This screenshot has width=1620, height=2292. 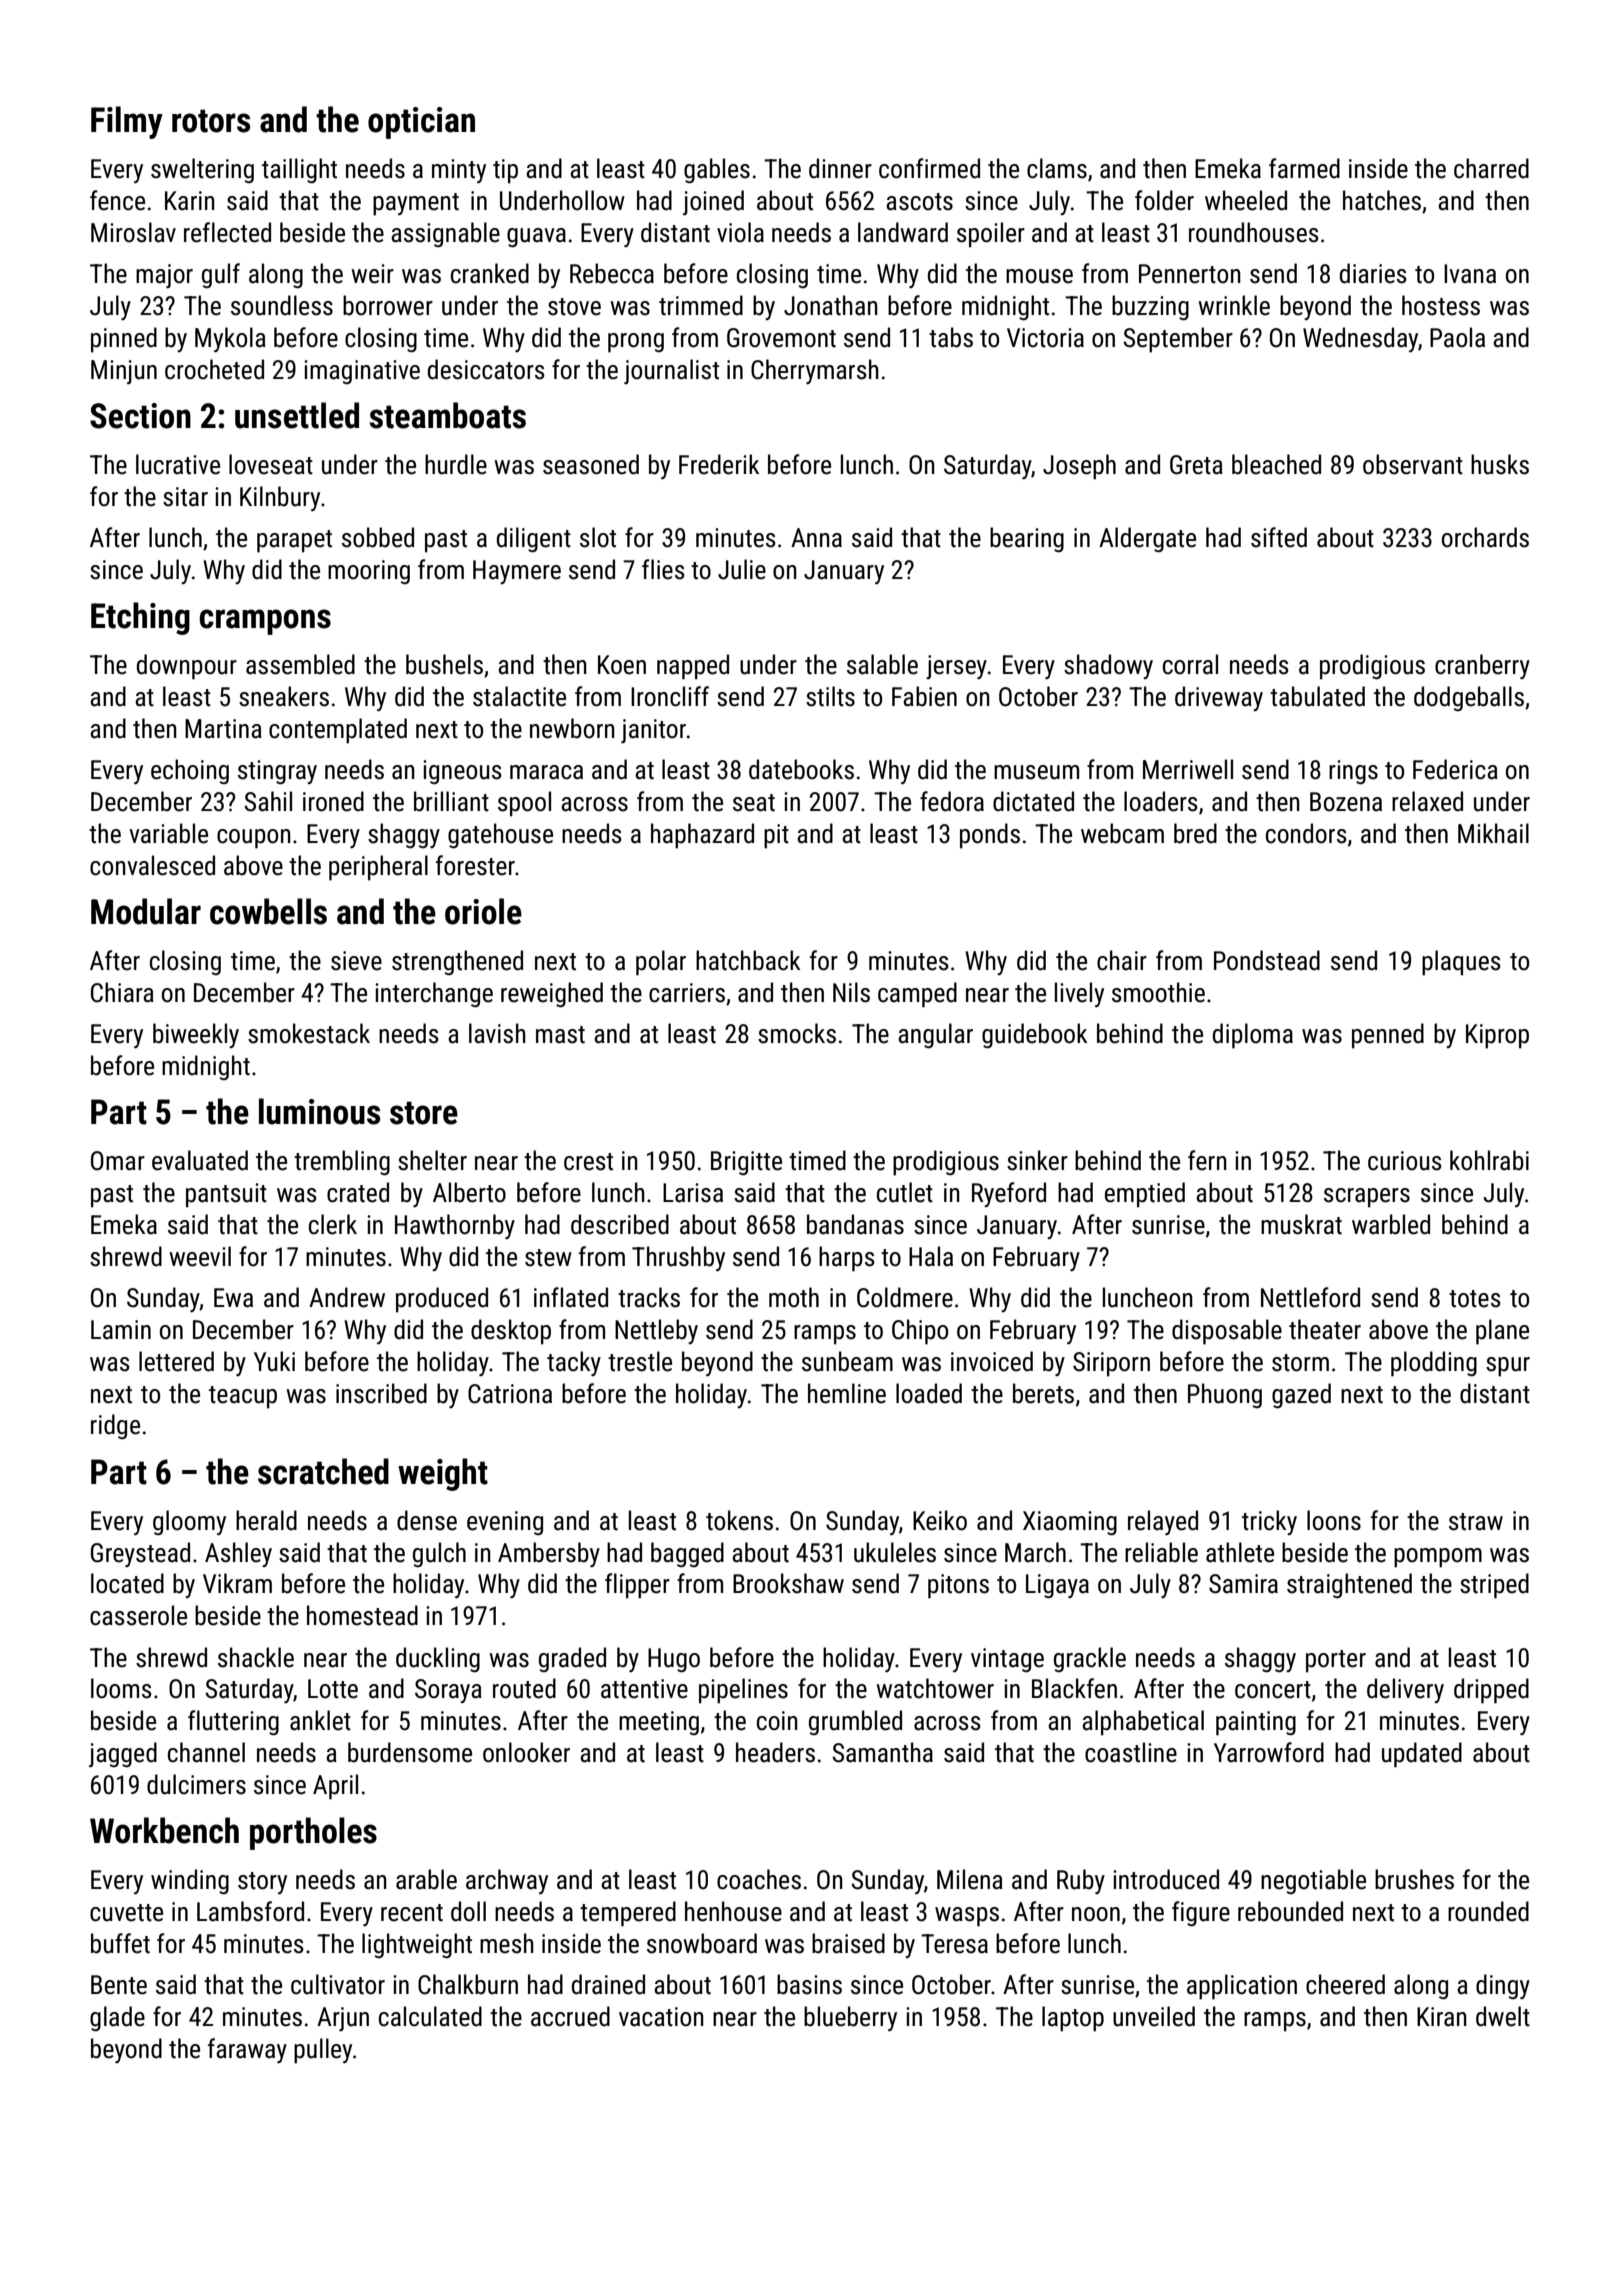 I want to click on hatchback, so click(x=748, y=960).
